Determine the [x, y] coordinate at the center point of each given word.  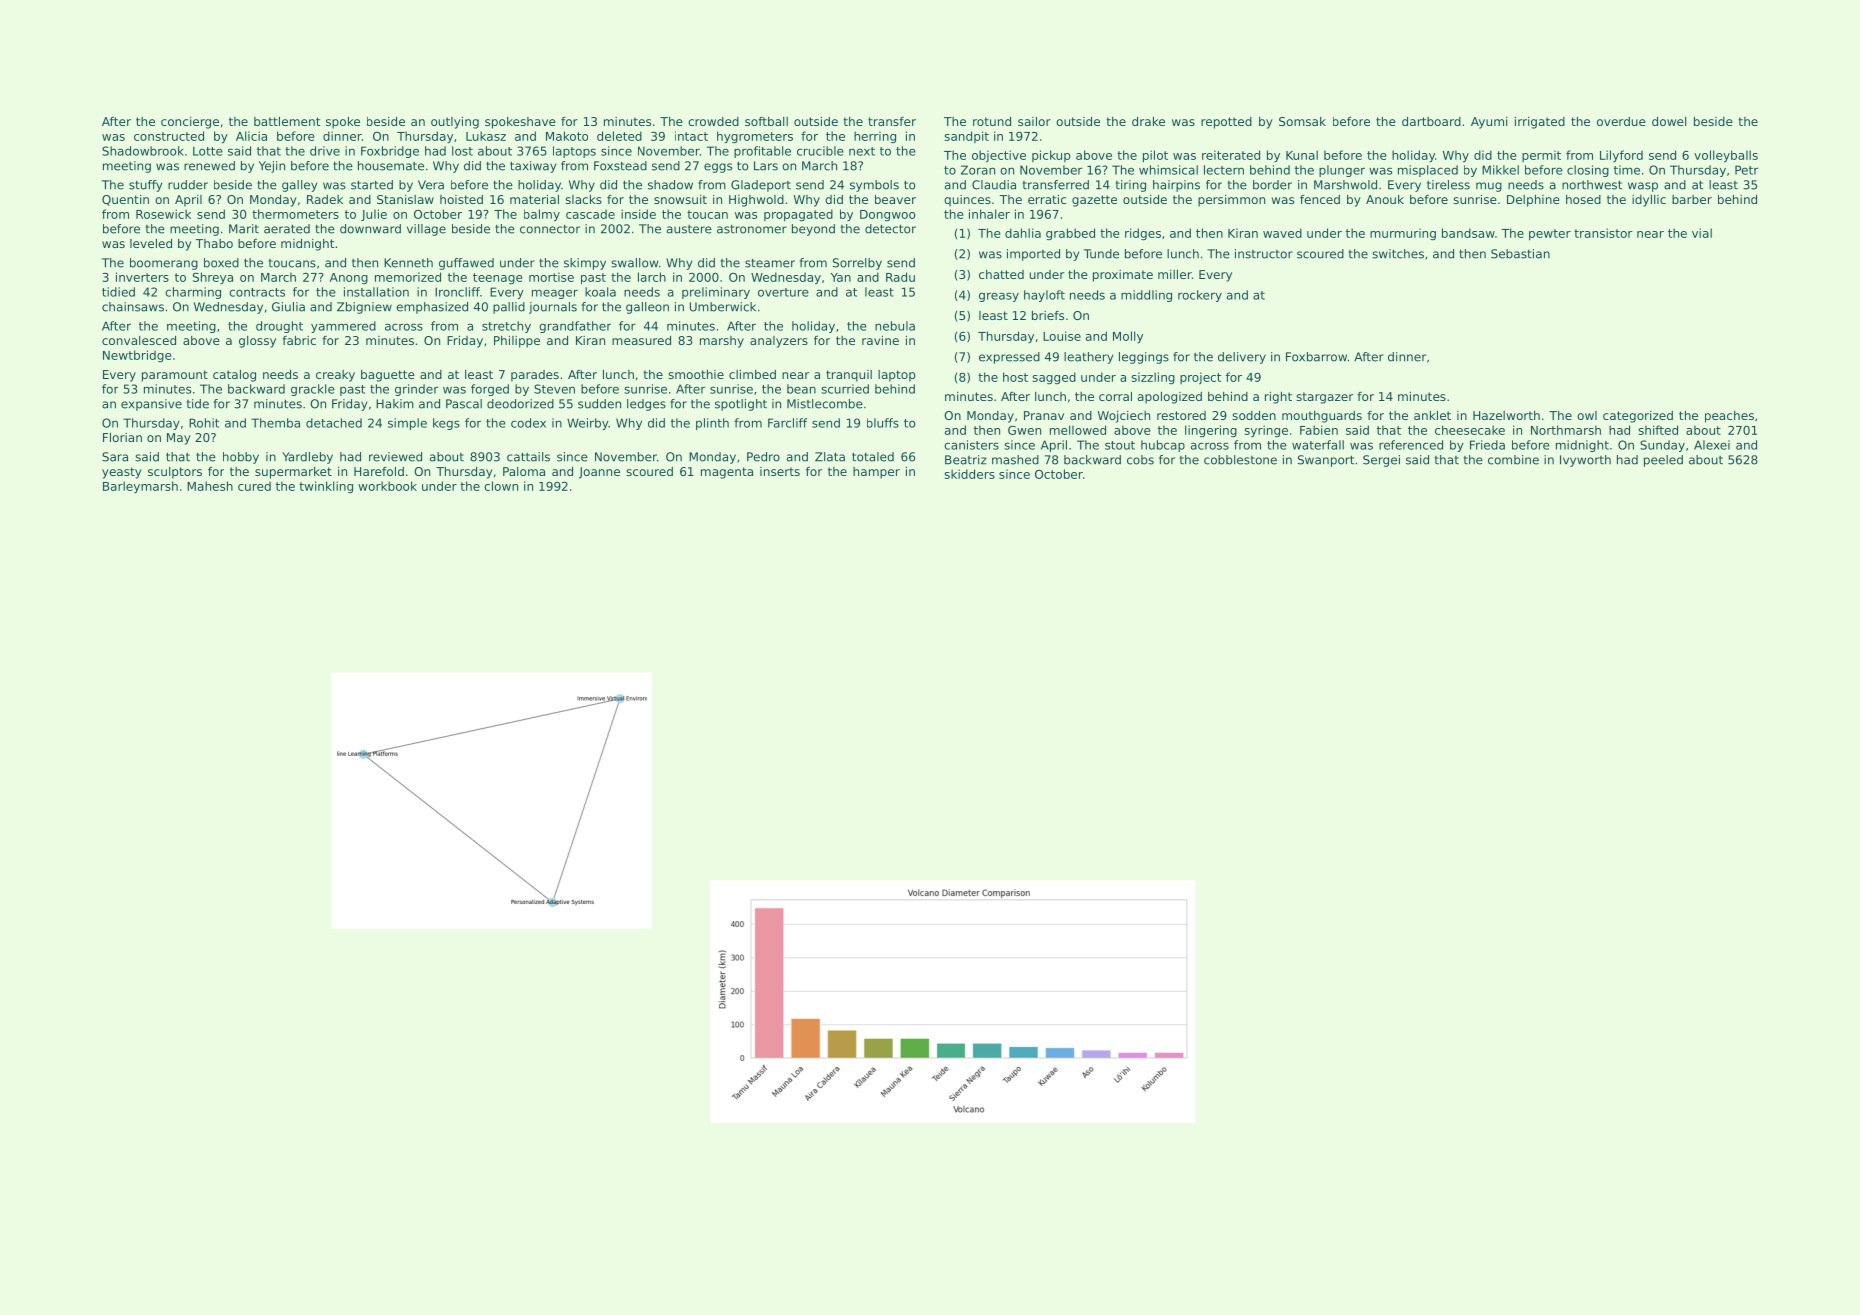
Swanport [1326, 461]
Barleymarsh [140, 487]
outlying [455, 123]
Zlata [830, 457]
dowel [1669, 121]
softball [766, 121]
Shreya [213, 278]
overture [783, 292]
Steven [554, 389]
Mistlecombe [825, 404]
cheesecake [1470, 430]
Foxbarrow [1316, 357]
